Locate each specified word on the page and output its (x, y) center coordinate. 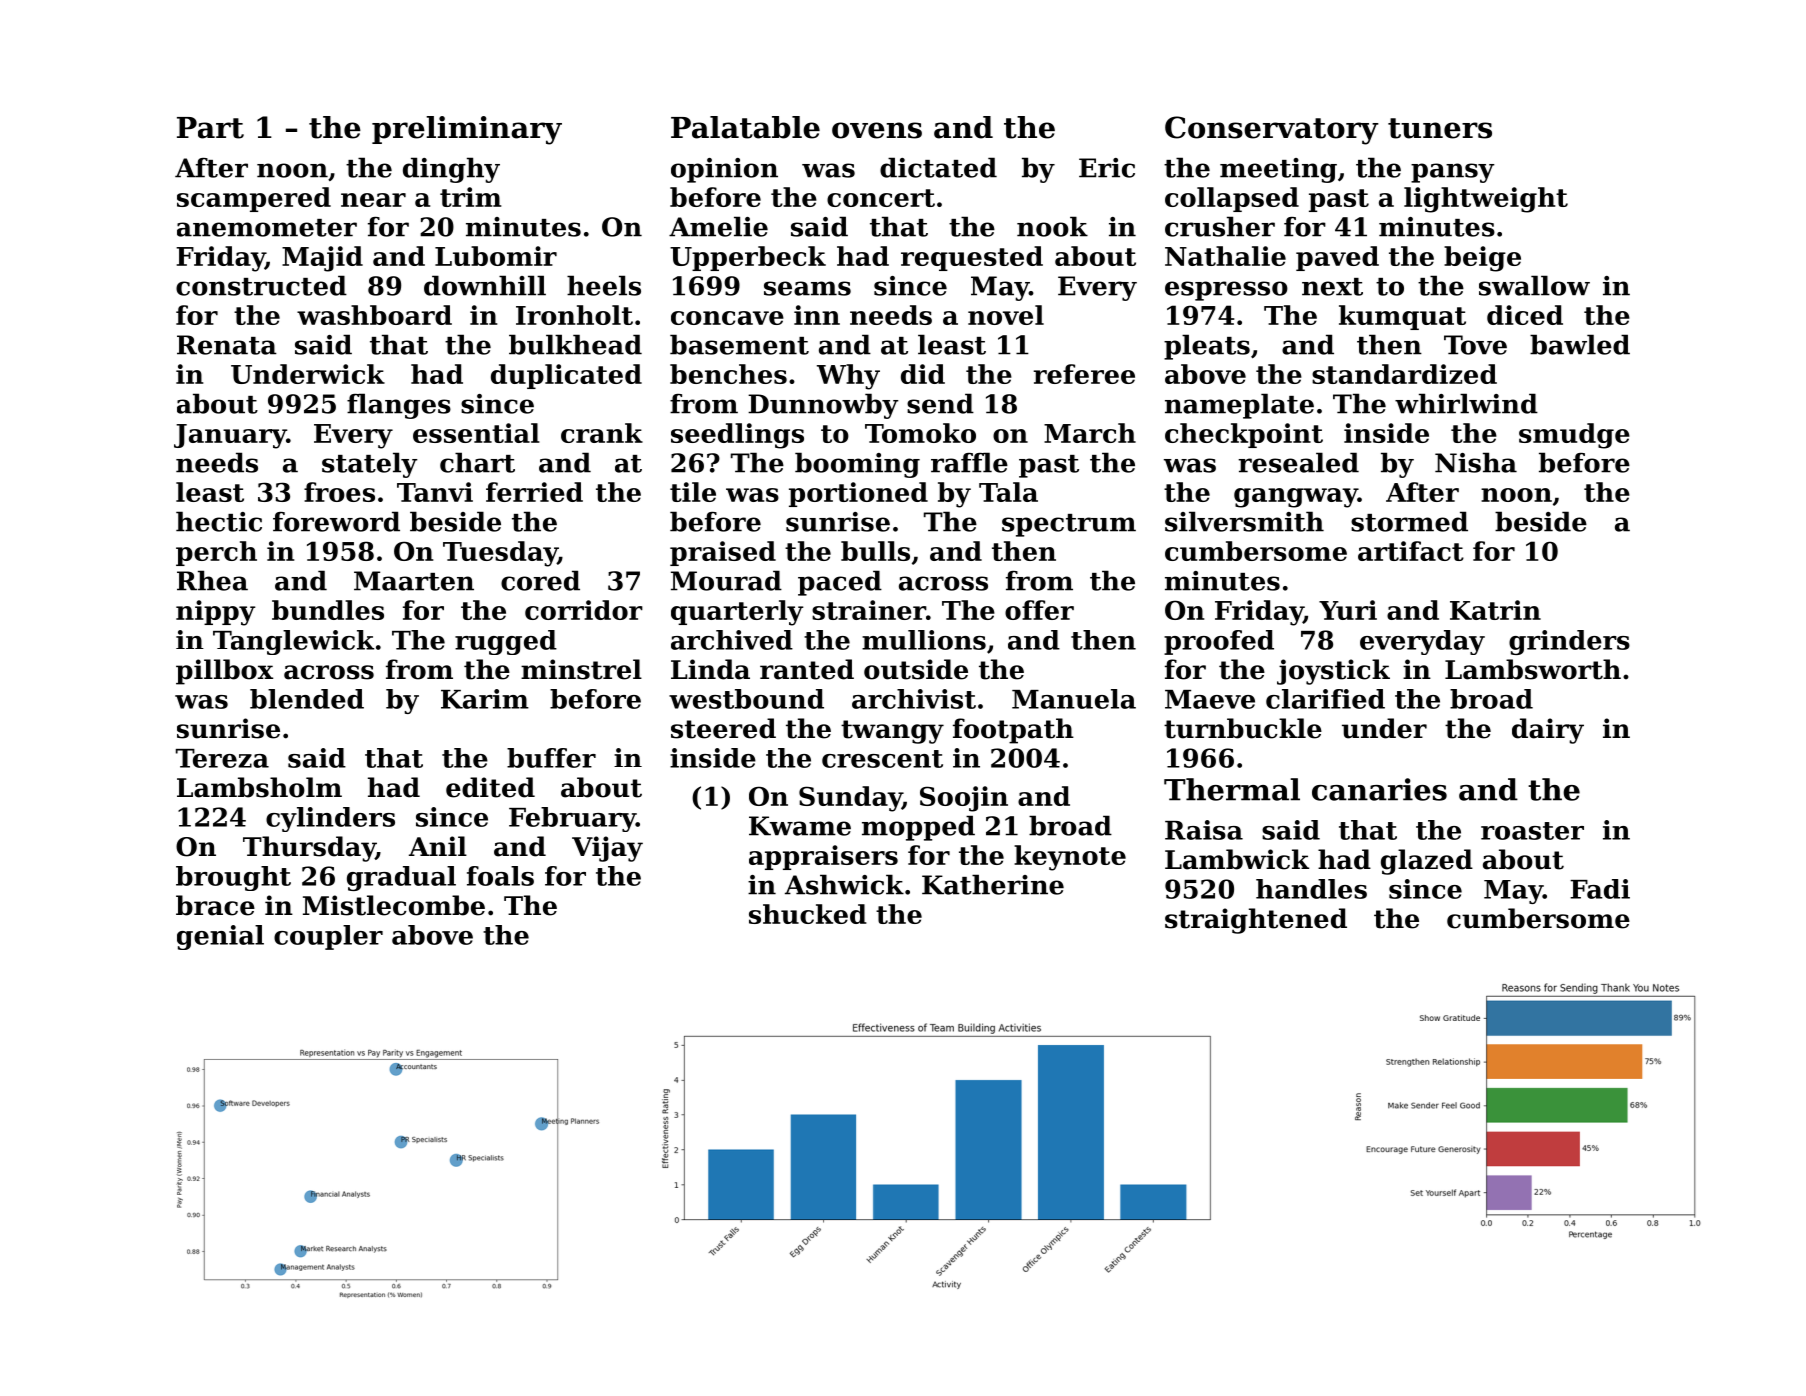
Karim (485, 699)
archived (732, 640)
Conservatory (1272, 130)
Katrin (1495, 610)
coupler (328, 937)
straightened (1256, 921)
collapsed (1232, 199)
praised (723, 553)
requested (972, 258)
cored (540, 580)
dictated (938, 167)
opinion (724, 170)
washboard (374, 315)
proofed (1219, 642)
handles (1311, 889)
